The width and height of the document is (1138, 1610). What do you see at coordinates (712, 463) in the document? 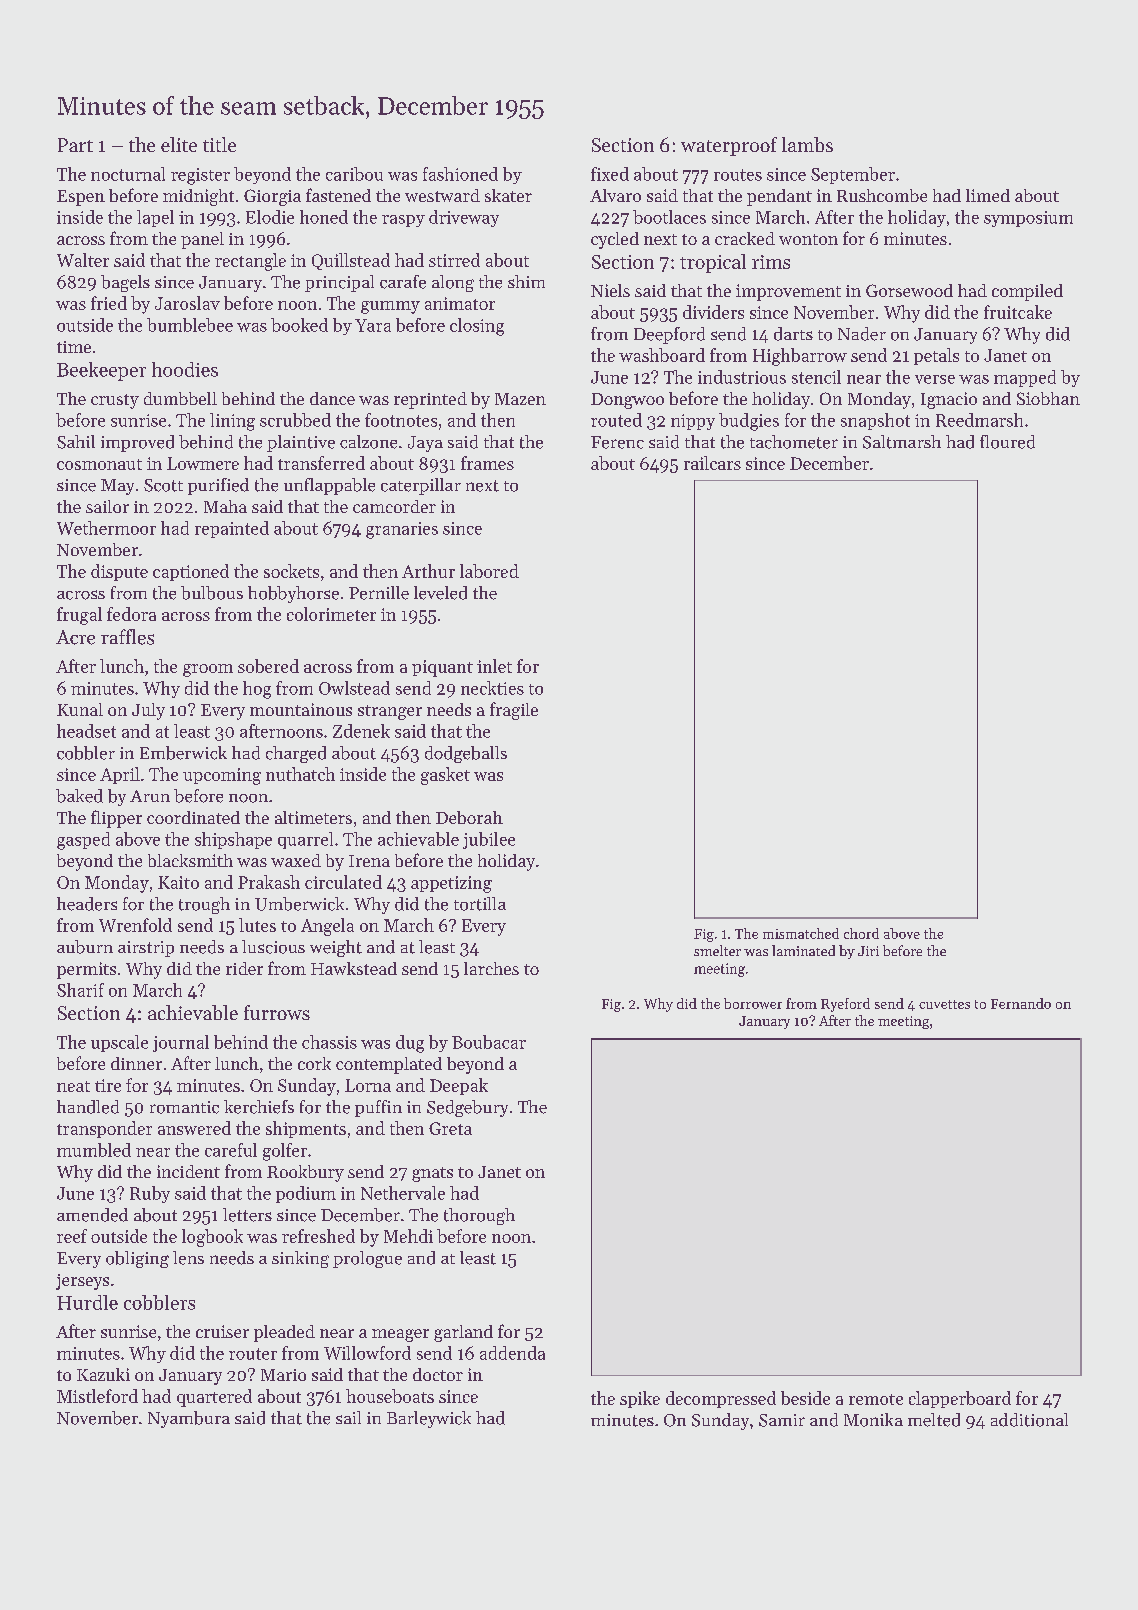
I see `railcars` at bounding box center [712, 463].
